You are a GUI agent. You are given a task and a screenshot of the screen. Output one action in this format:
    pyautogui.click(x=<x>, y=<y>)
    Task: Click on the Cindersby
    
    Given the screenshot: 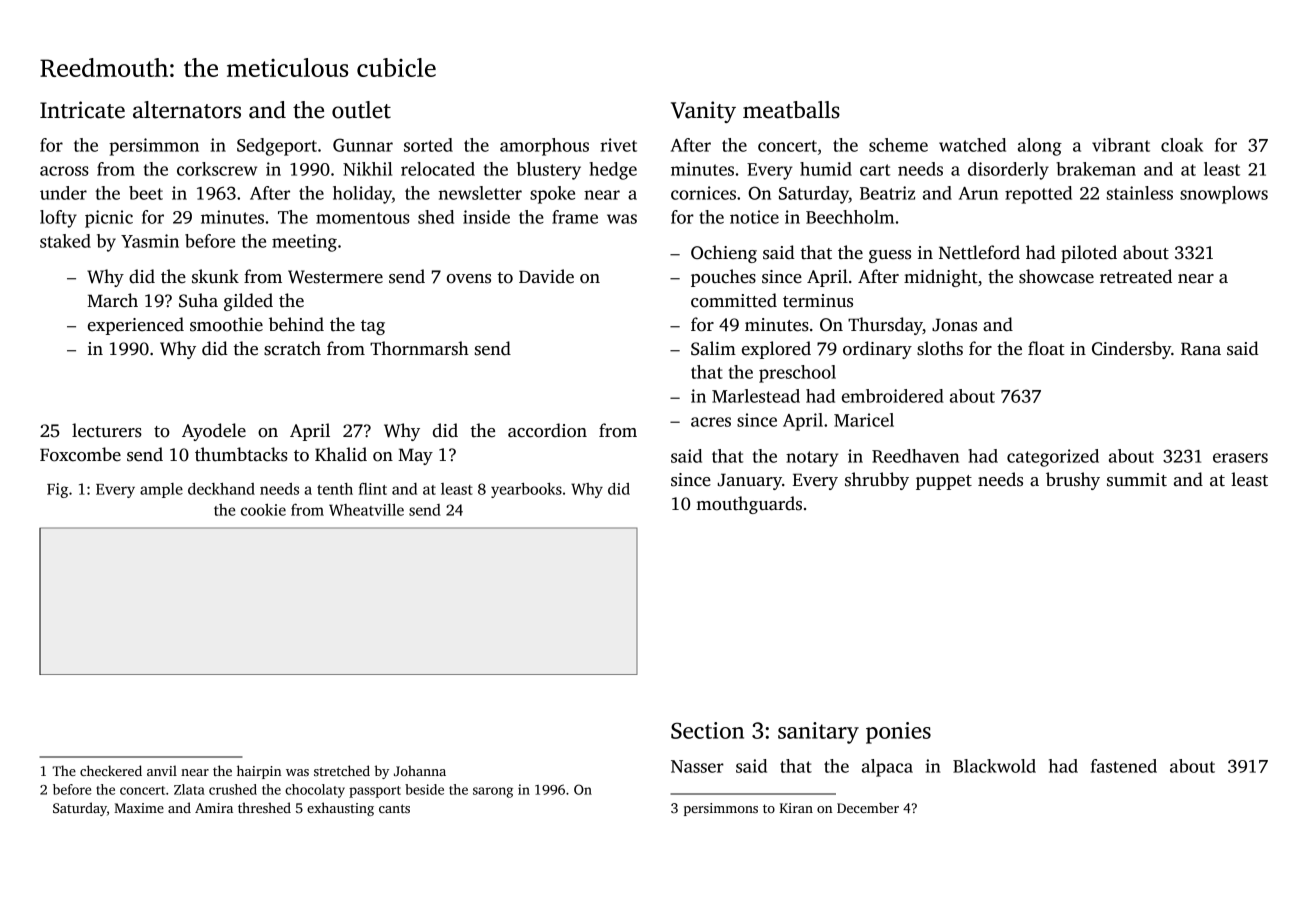 What is the action you would take?
    pyautogui.click(x=1131, y=350)
